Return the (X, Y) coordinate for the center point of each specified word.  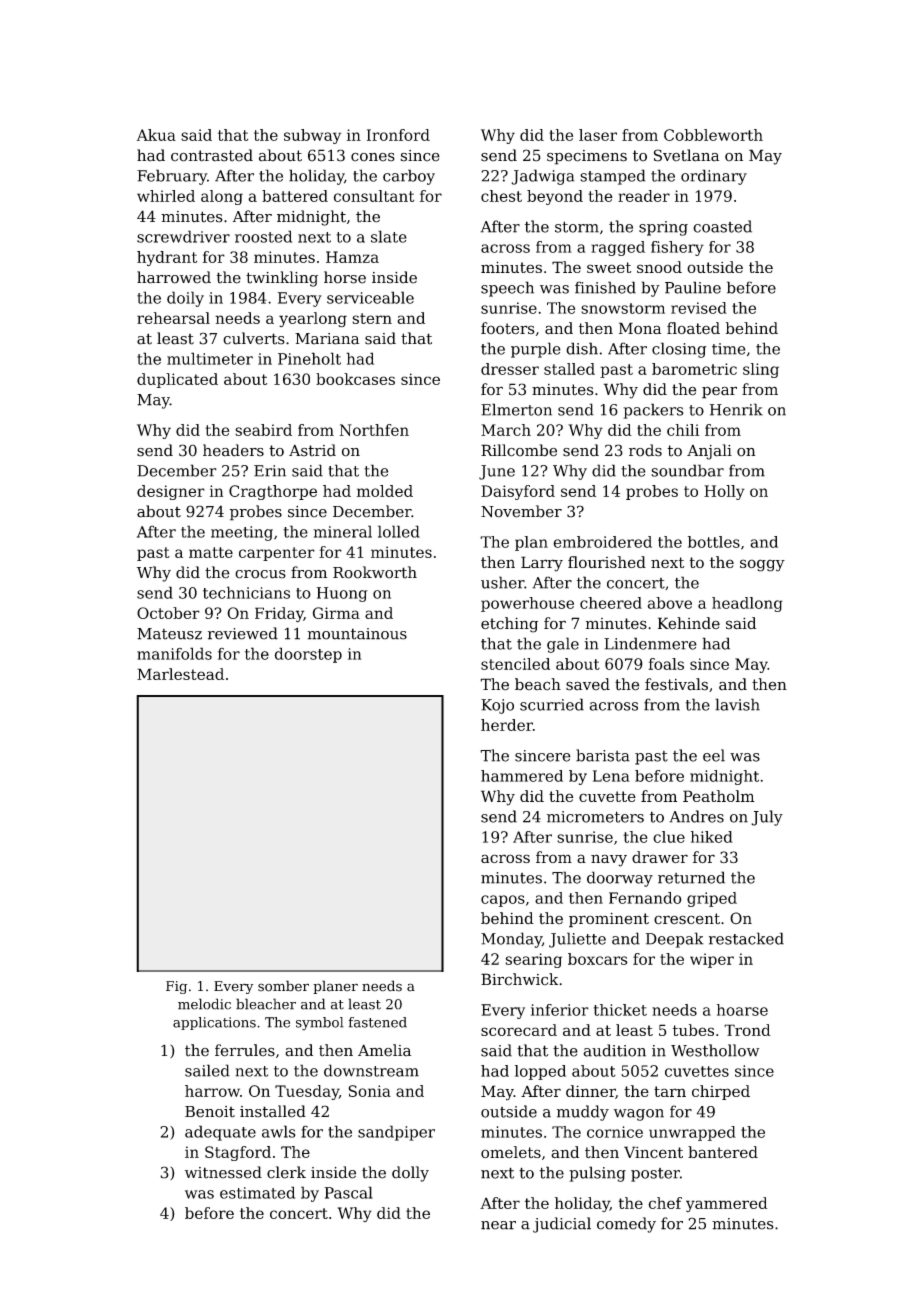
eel (714, 755)
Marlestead (180, 674)
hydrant (167, 258)
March (506, 430)
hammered (522, 776)
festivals (676, 684)
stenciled (515, 664)
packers (653, 411)
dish (582, 348)
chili (683, 430)
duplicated (177, 380)
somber (283, 986)
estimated (257, 1192)
